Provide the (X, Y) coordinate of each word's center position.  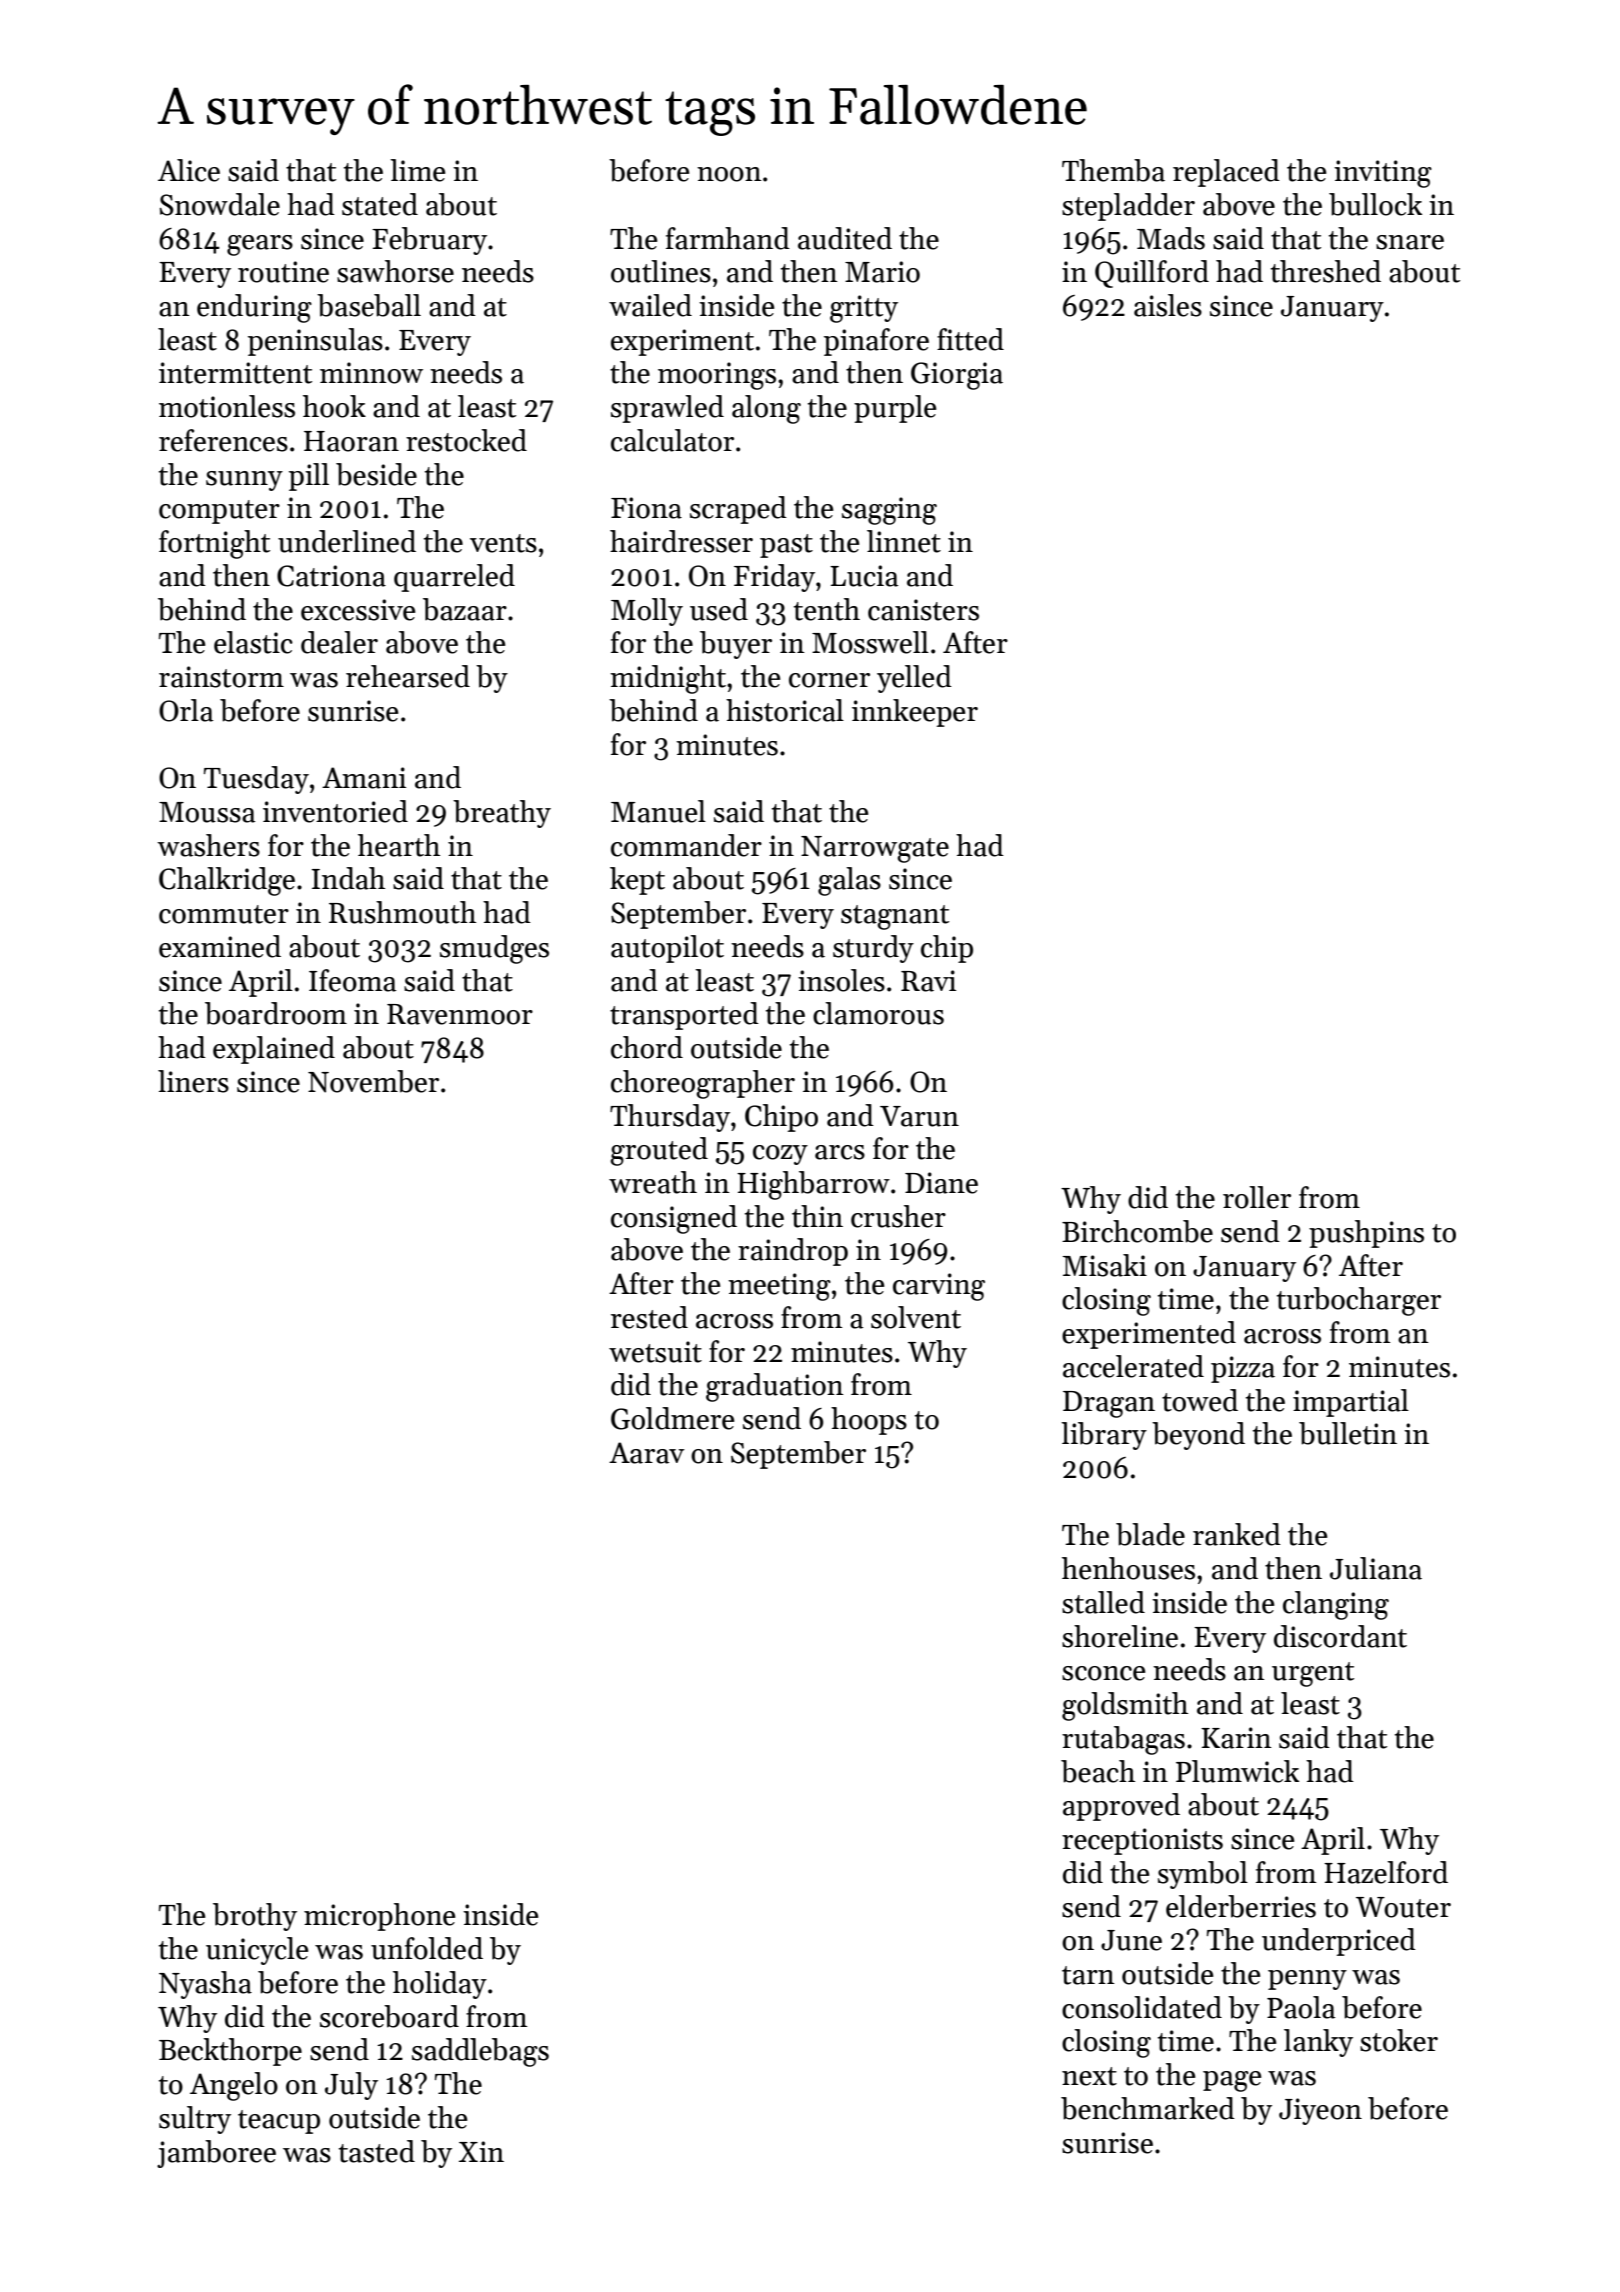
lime (417, 170)
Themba (1113, 170)
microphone (379, 1917)
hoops (869, 1421)
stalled (1103, 1602)
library (1104, 1436)
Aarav (647, 1453)
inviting (1383, 174)
